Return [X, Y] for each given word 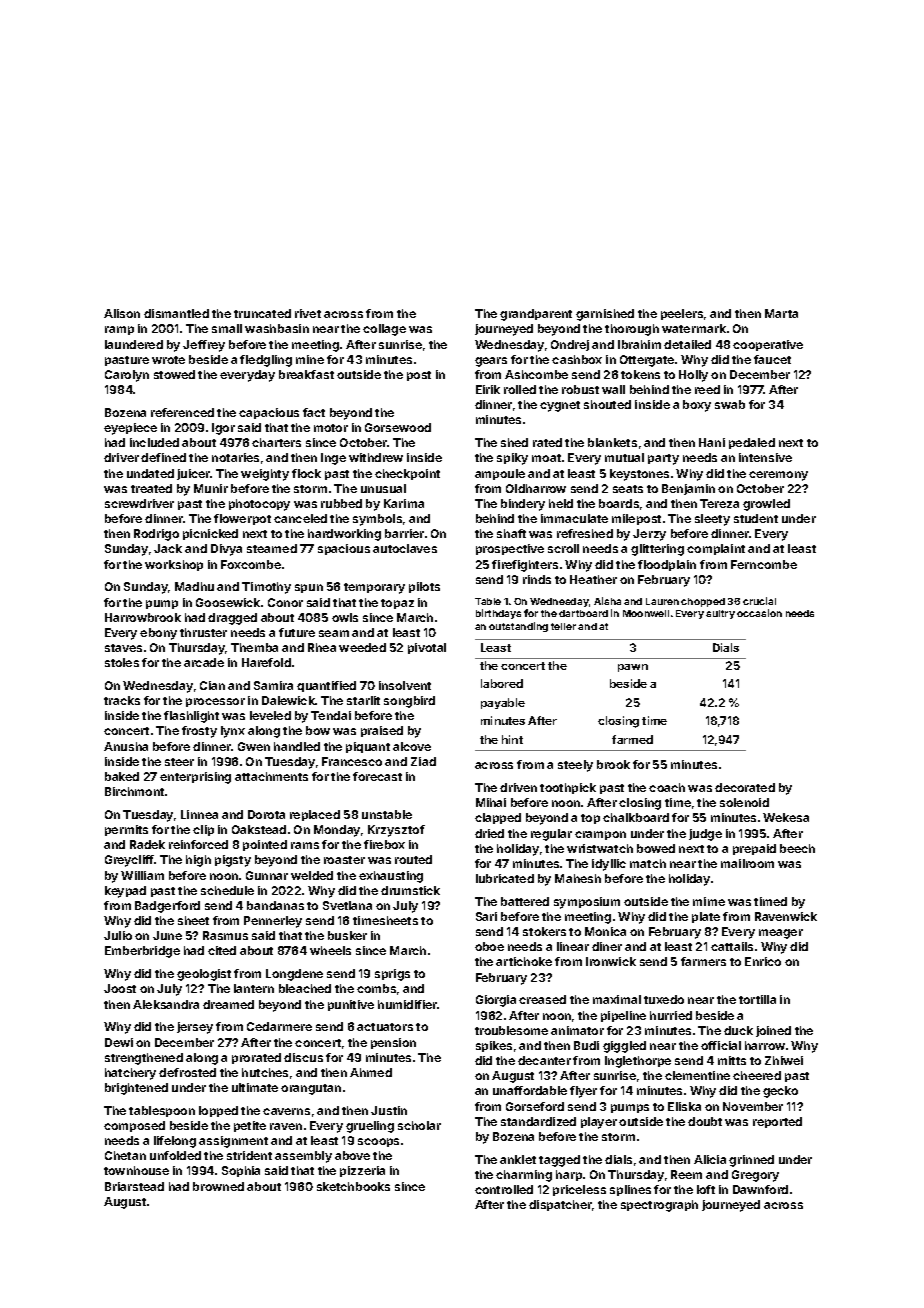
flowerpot [242, 519]
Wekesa [786, 817]
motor [331, 428]
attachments [271, 776]
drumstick [410, 890]
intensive [765, 457]
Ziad [423, 761]
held [561, 503]
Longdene [294, 975]
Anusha [126, 746]
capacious [269, 413]
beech [797, 848]
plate [706, 917]
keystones [639, 475]
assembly [303, 1157]
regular [551, 835]
